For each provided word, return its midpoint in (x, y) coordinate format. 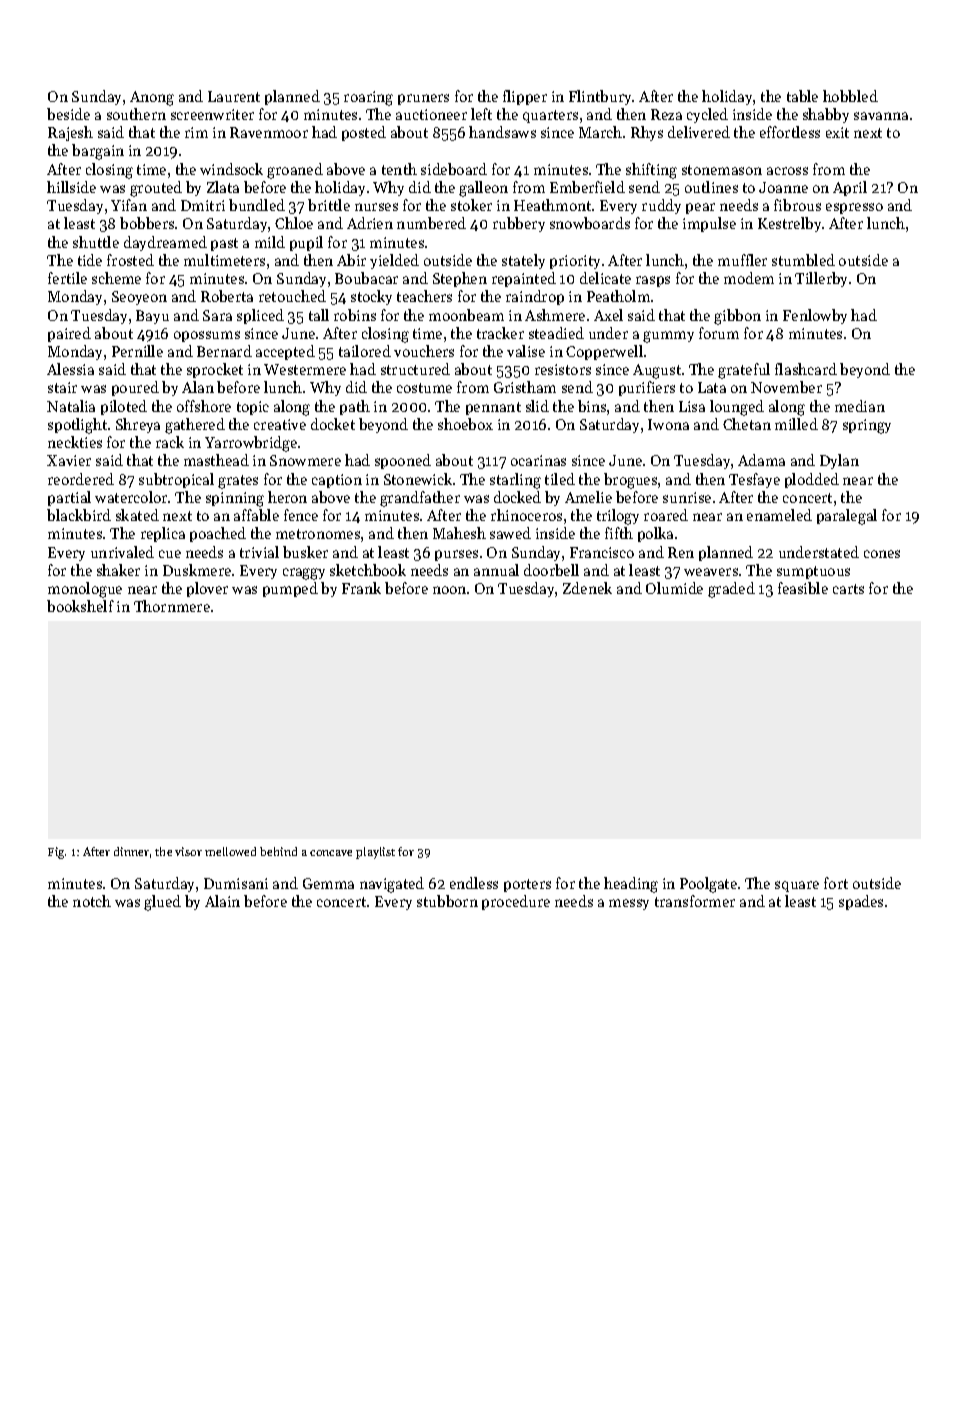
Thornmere (172, 606)
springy (867, 426)
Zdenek (587, 588)
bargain (98, 152)
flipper (525, 97)
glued (162, 903)
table (802, 96)
